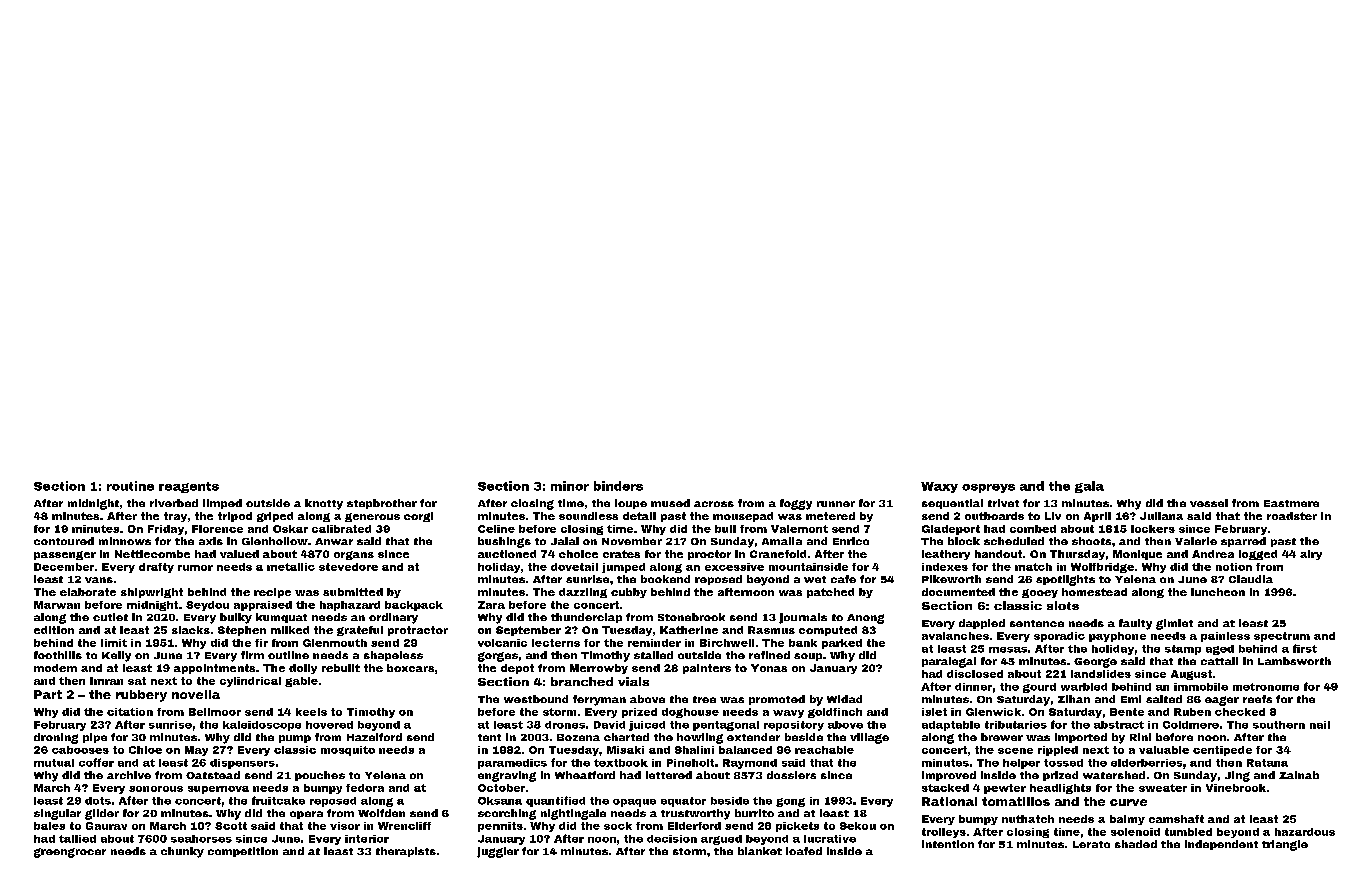 The width and height of the screenshot is (1372, 887). What do you see at coordinates (130, 486) in the screenshot?
I see `routine` at bounding box center [130, 486].
